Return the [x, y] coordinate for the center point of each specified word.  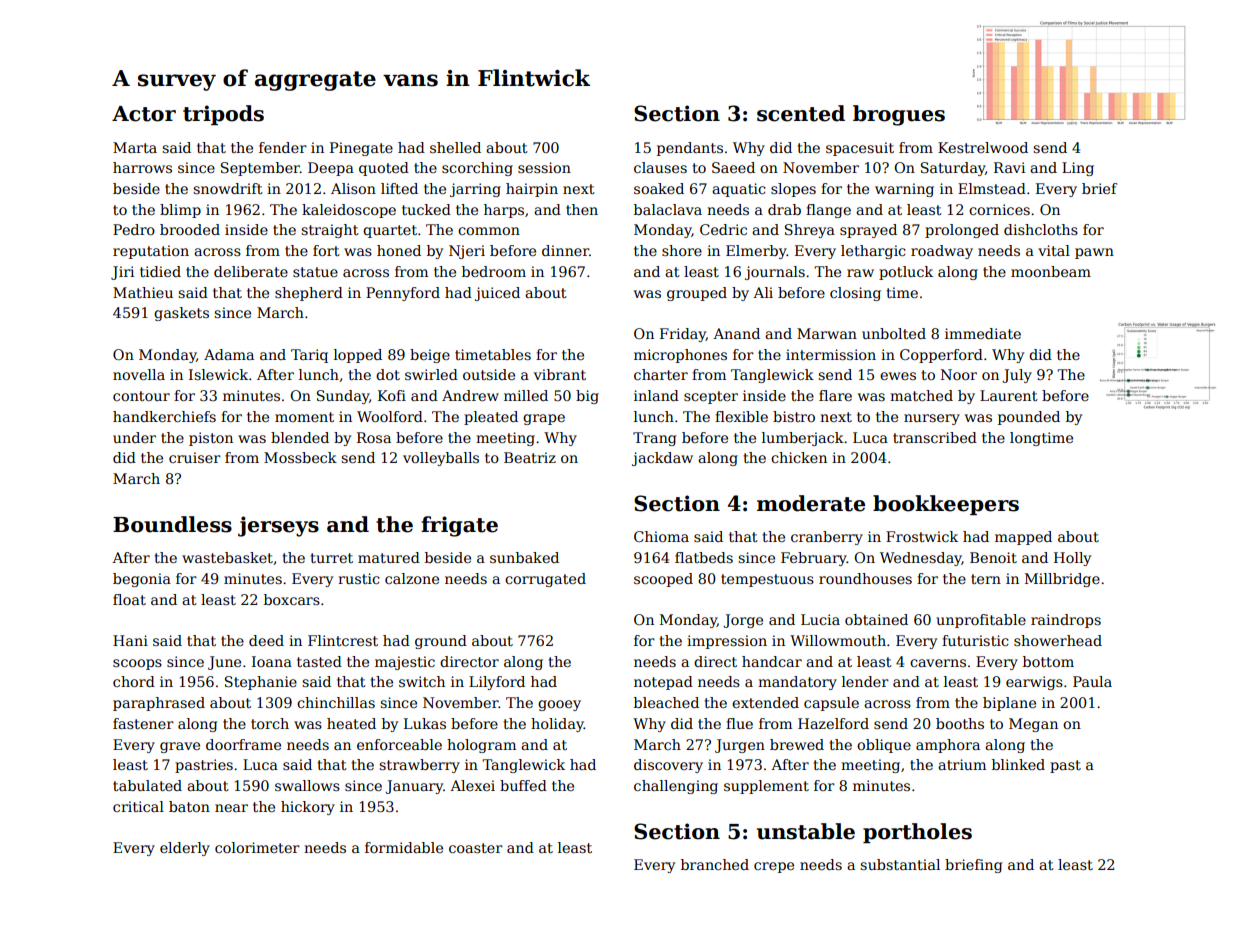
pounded [1029, 418]
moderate [811, 503]
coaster [476, 848]
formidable [404, 847]
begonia [142, 580]
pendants [690, 149]
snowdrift [228, 188]
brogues [899, 115]
